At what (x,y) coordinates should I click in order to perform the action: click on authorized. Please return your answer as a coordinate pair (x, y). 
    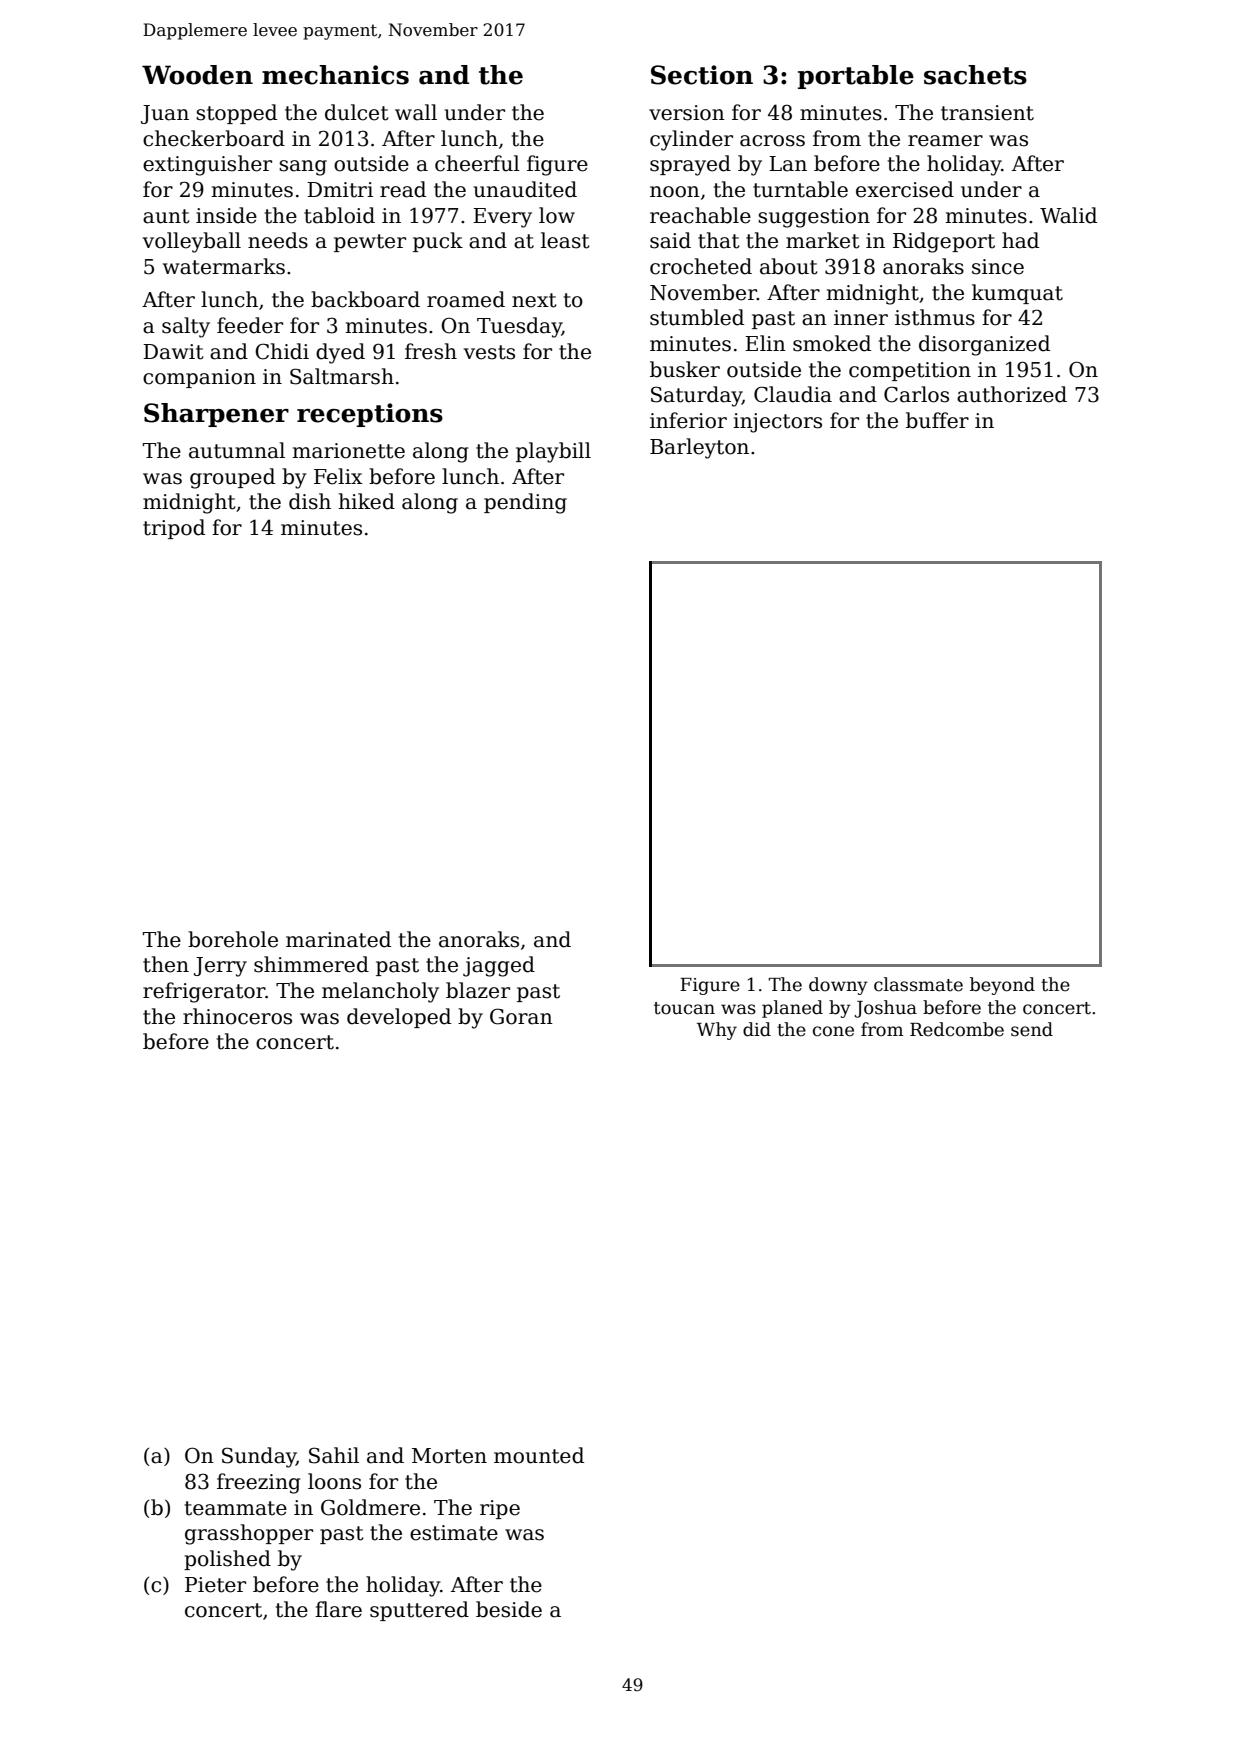
    Looking at the image, I should click on (1012, 394).
